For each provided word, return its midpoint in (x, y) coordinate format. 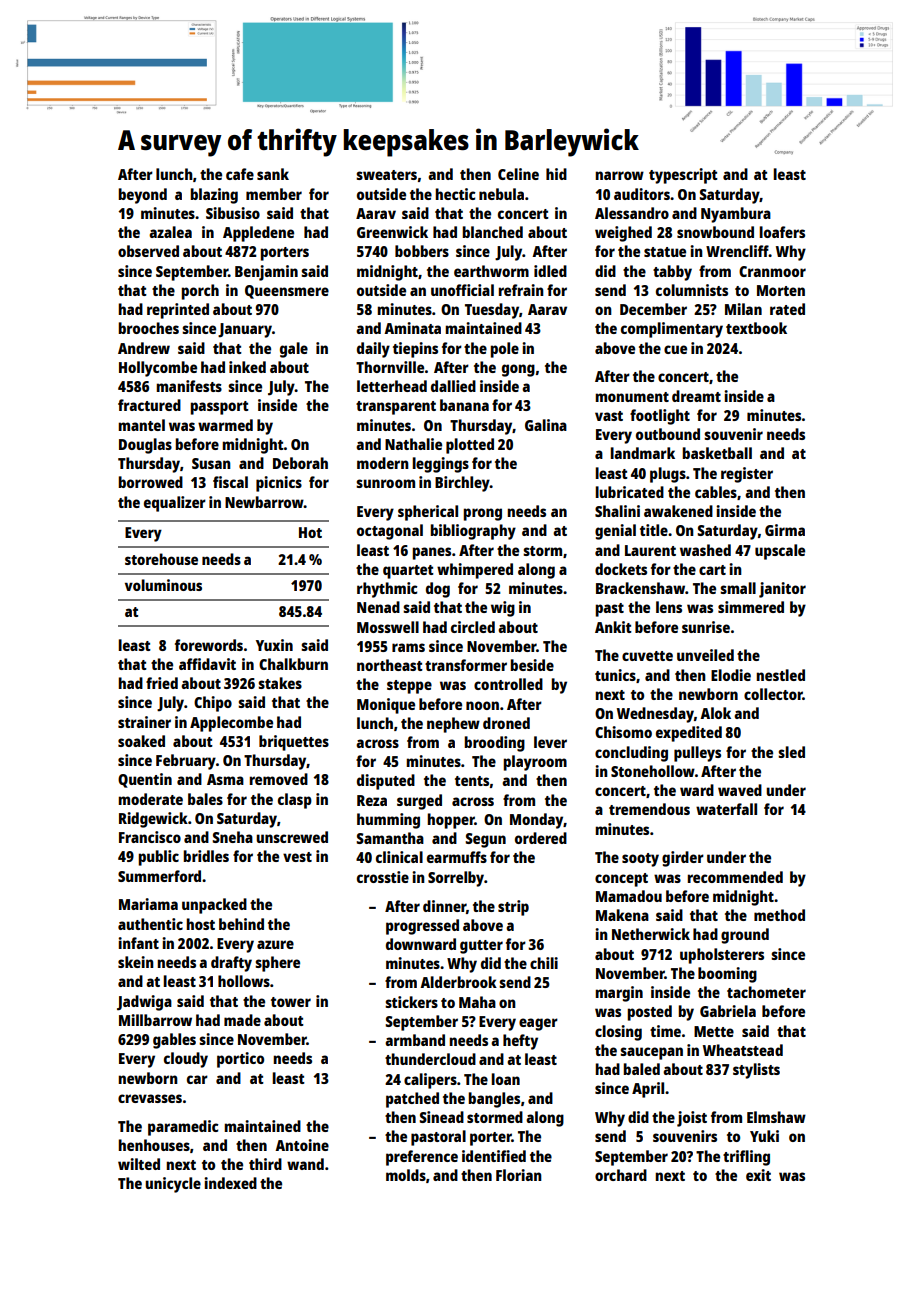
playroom (535, 763)
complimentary (672, 330)
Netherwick (651, 934)
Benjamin (266, 273)
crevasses (150, 1098)
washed (705, 550)
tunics (615, 675)
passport (219, 408)
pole (504, 350)
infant (138, 943)
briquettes (294, 743)
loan (505, 1079)
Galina (546, 425)
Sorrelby (456, 879)
